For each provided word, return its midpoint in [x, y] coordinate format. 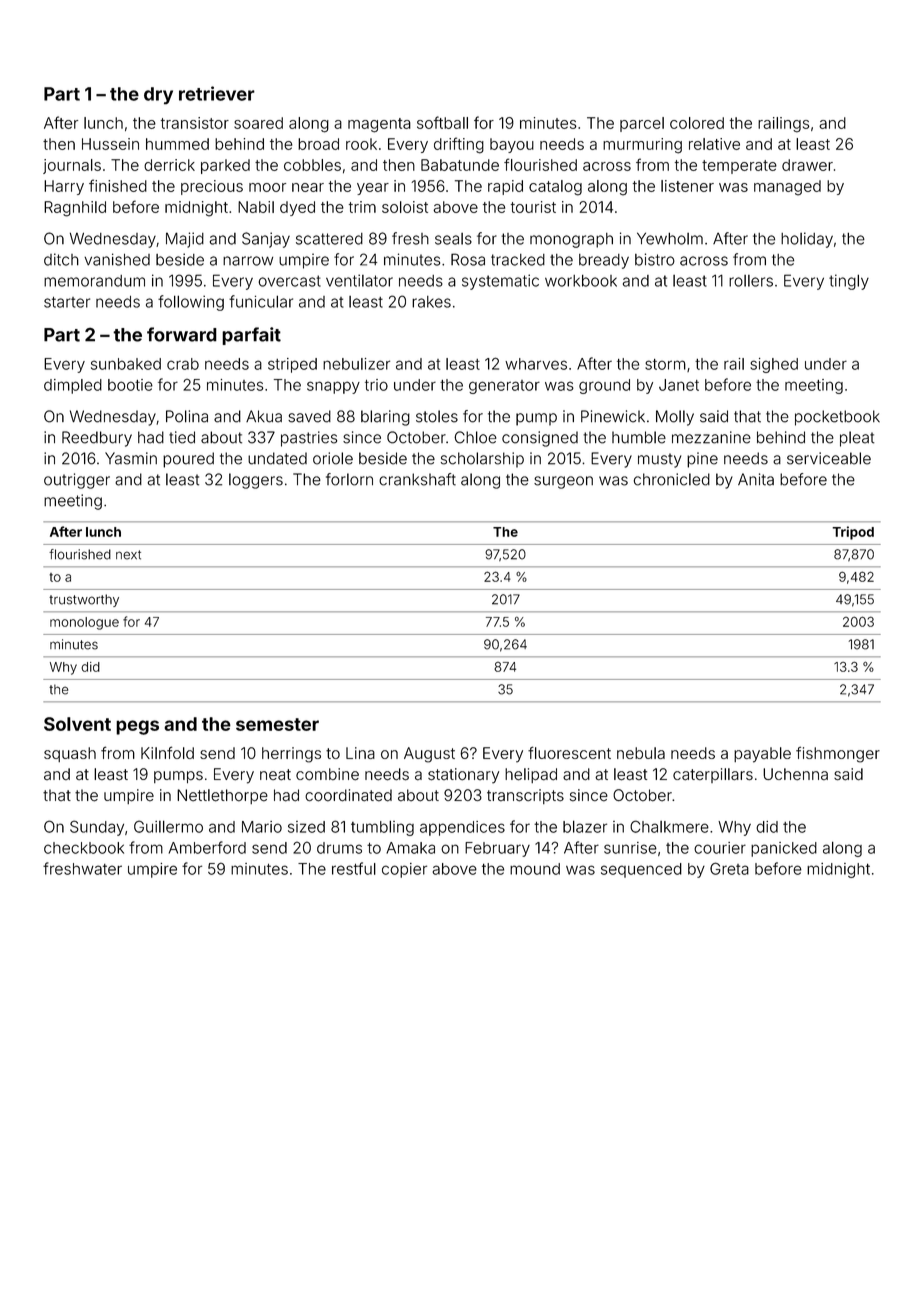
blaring [385, 418]
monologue [84, 623]
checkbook [84, 848]
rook [361, 144]
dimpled [73, 386]
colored [697, 123]
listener [687, 186]
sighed [774, 365]
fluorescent [569, 752]
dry [158, 95]
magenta [379, 125]
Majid [185, 240]
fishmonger [838, 754]
